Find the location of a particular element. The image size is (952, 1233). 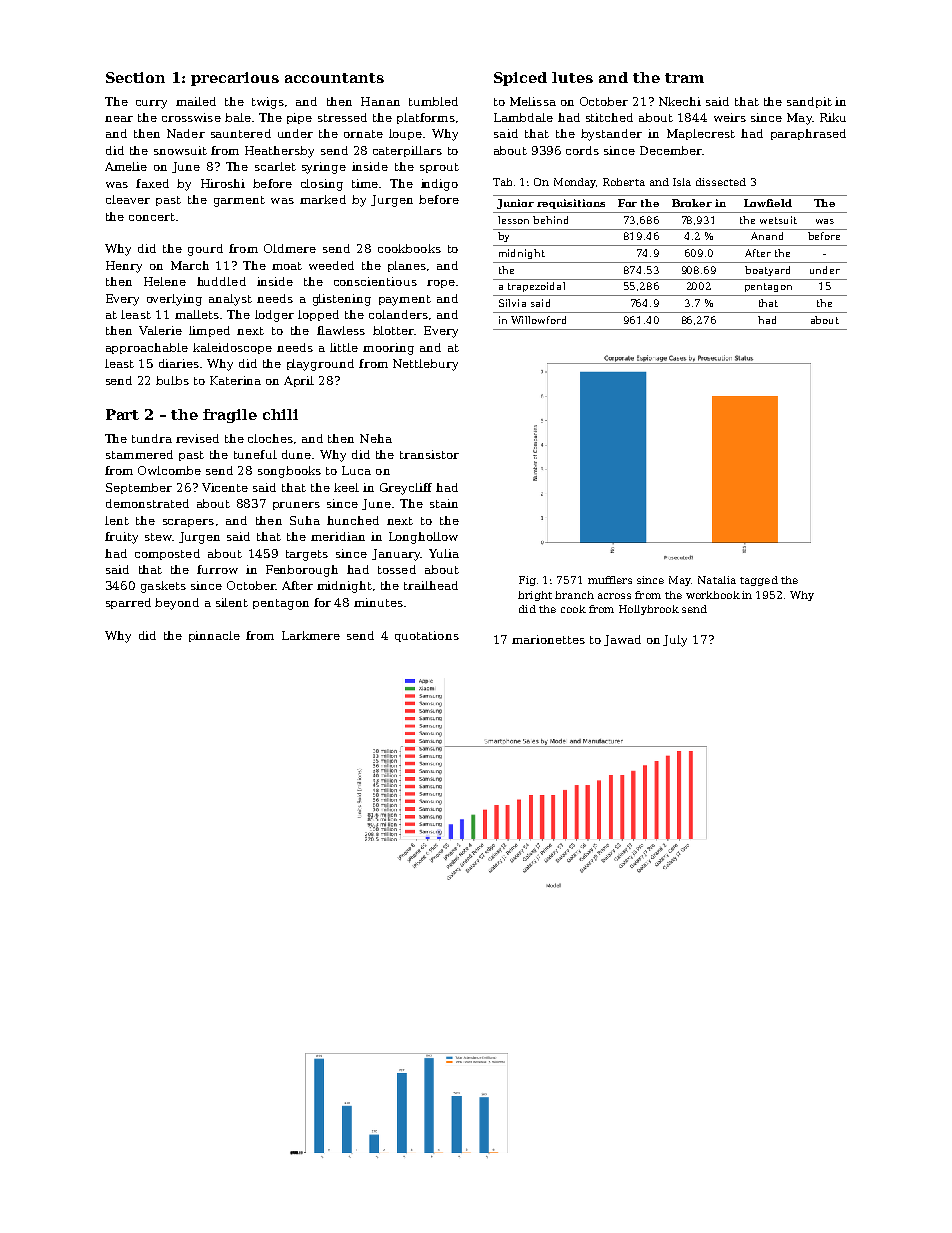

pinnacle is located at coordinates (214, 636).
